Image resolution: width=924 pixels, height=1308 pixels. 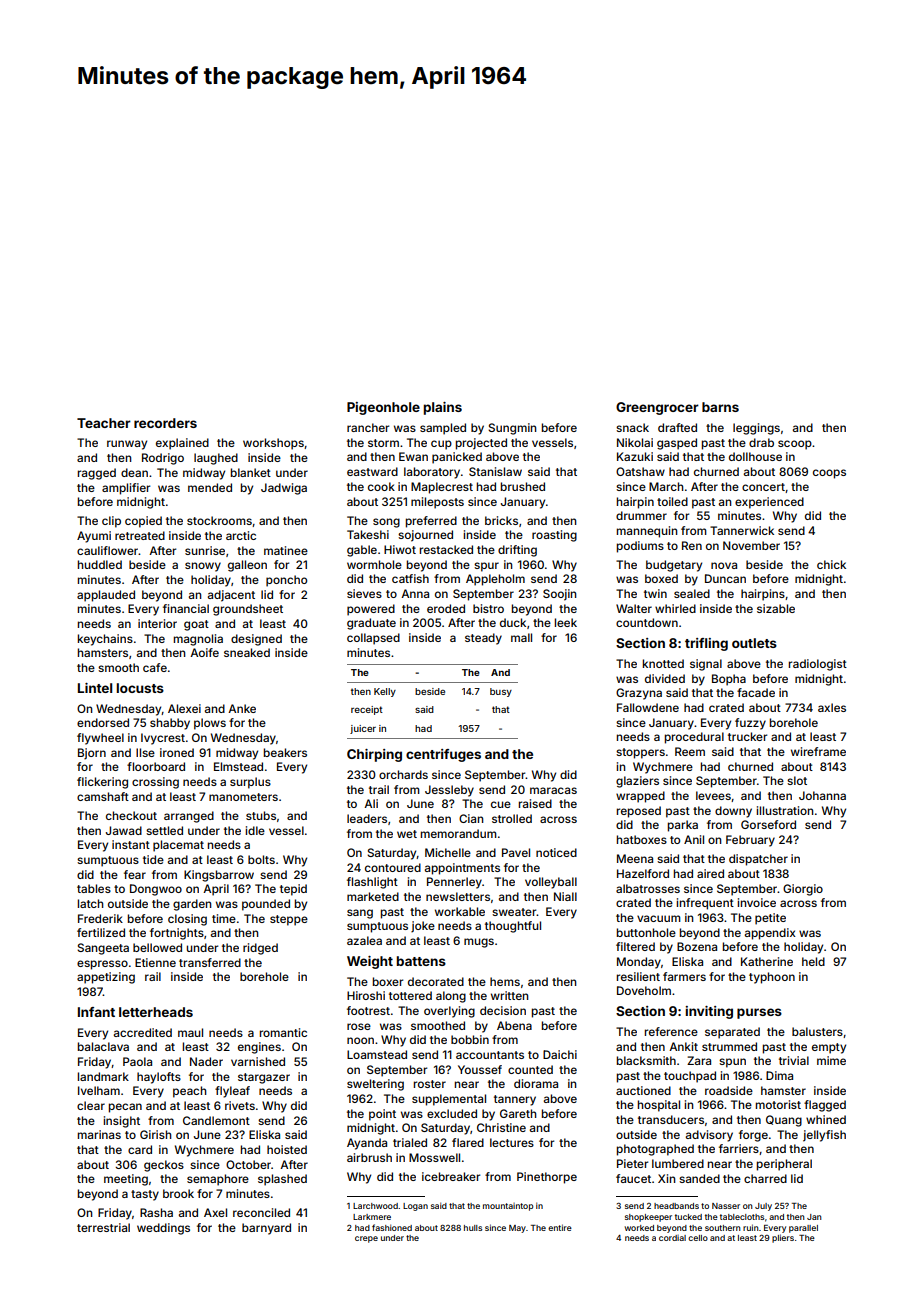 I want to click on ragged, so click(x=97, y=474).
